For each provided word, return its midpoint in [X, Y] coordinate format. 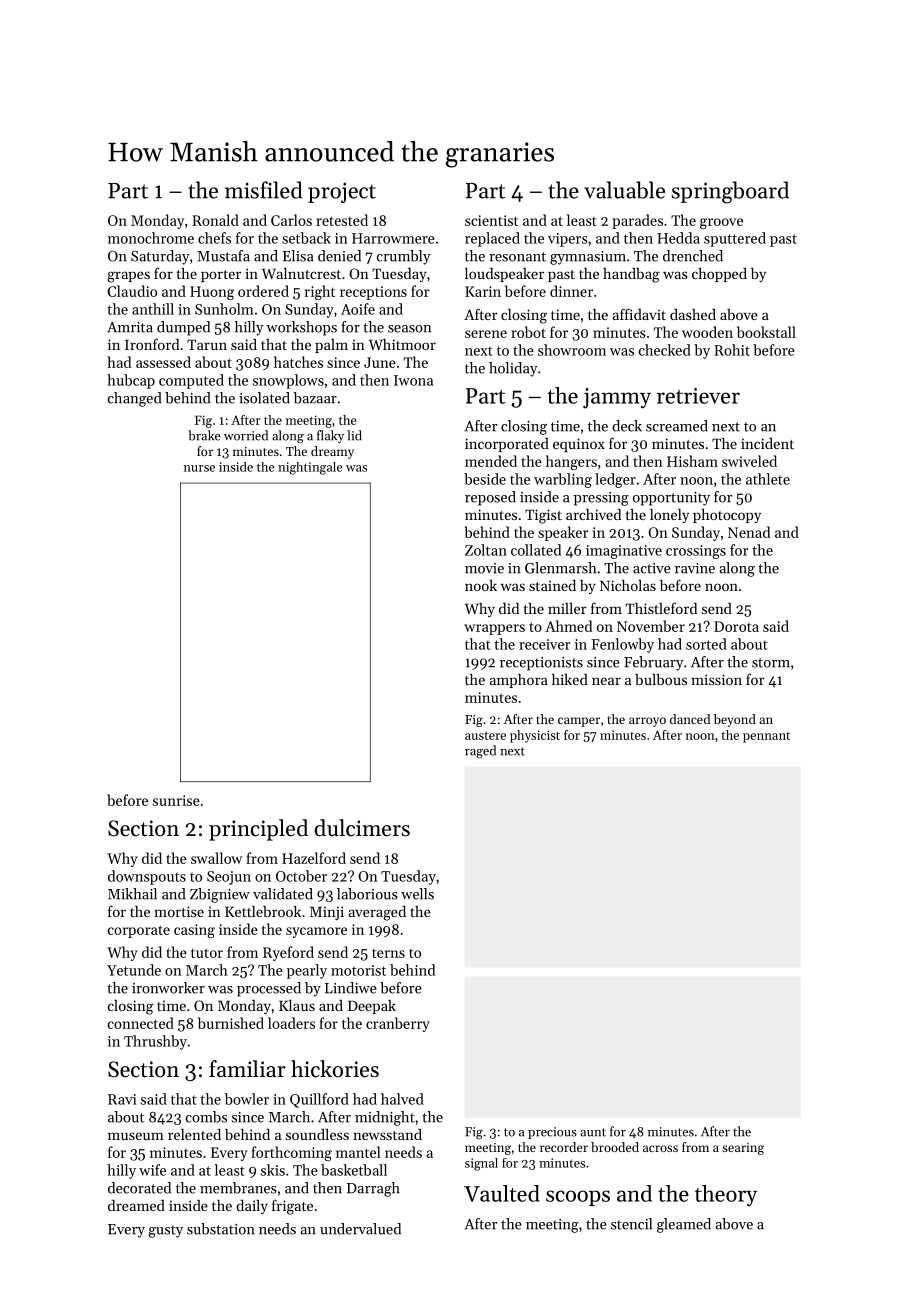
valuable [624, 190]
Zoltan [486, 550]
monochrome [151, 238]
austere [485, 736]
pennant [766, 737]
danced [690, 719]
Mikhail [132, 894]
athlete [768, 479]
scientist [491, 220]
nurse [199, 468]
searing [743, 1149]
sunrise [176, 800]
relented [194, 1134]
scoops [578, 1198]
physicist [535, 736]
